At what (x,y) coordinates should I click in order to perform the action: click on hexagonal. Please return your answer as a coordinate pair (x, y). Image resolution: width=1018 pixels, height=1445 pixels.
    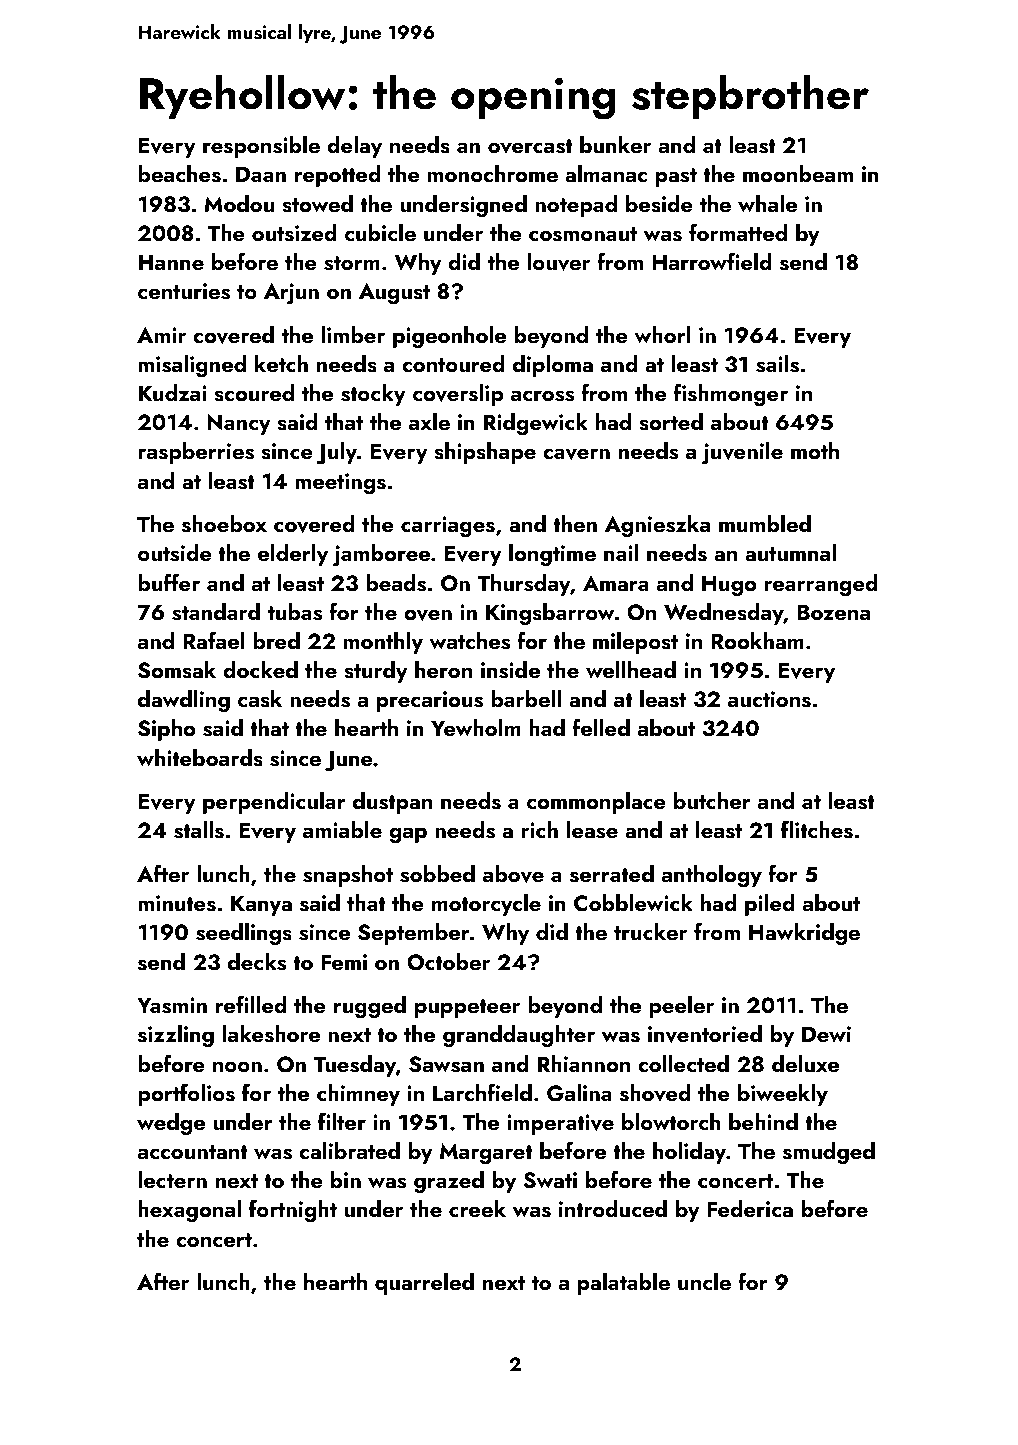
    Looking at the image, I should click on (189, 1211).
